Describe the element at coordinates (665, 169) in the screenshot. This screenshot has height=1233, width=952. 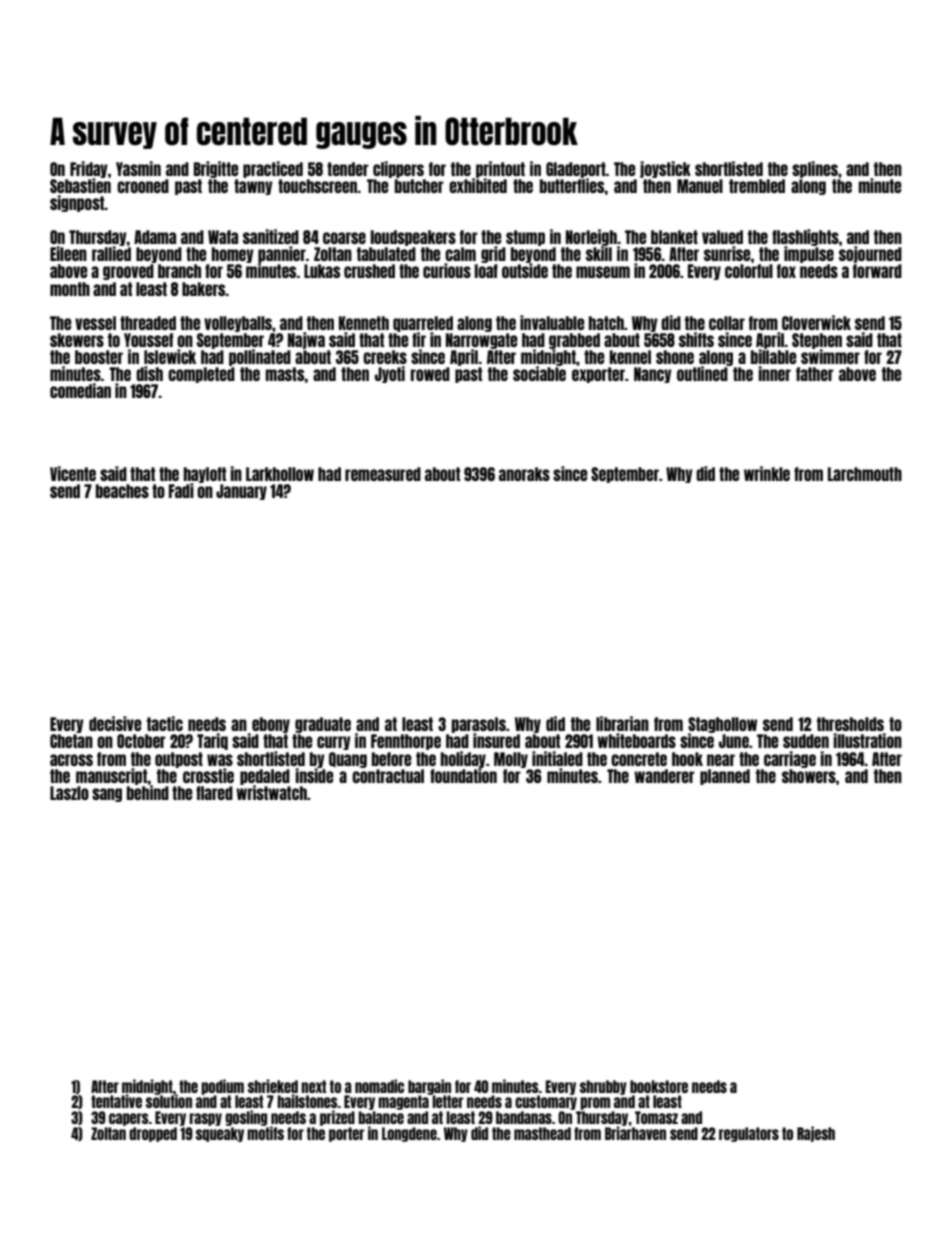
I see `joystick` at that location.
